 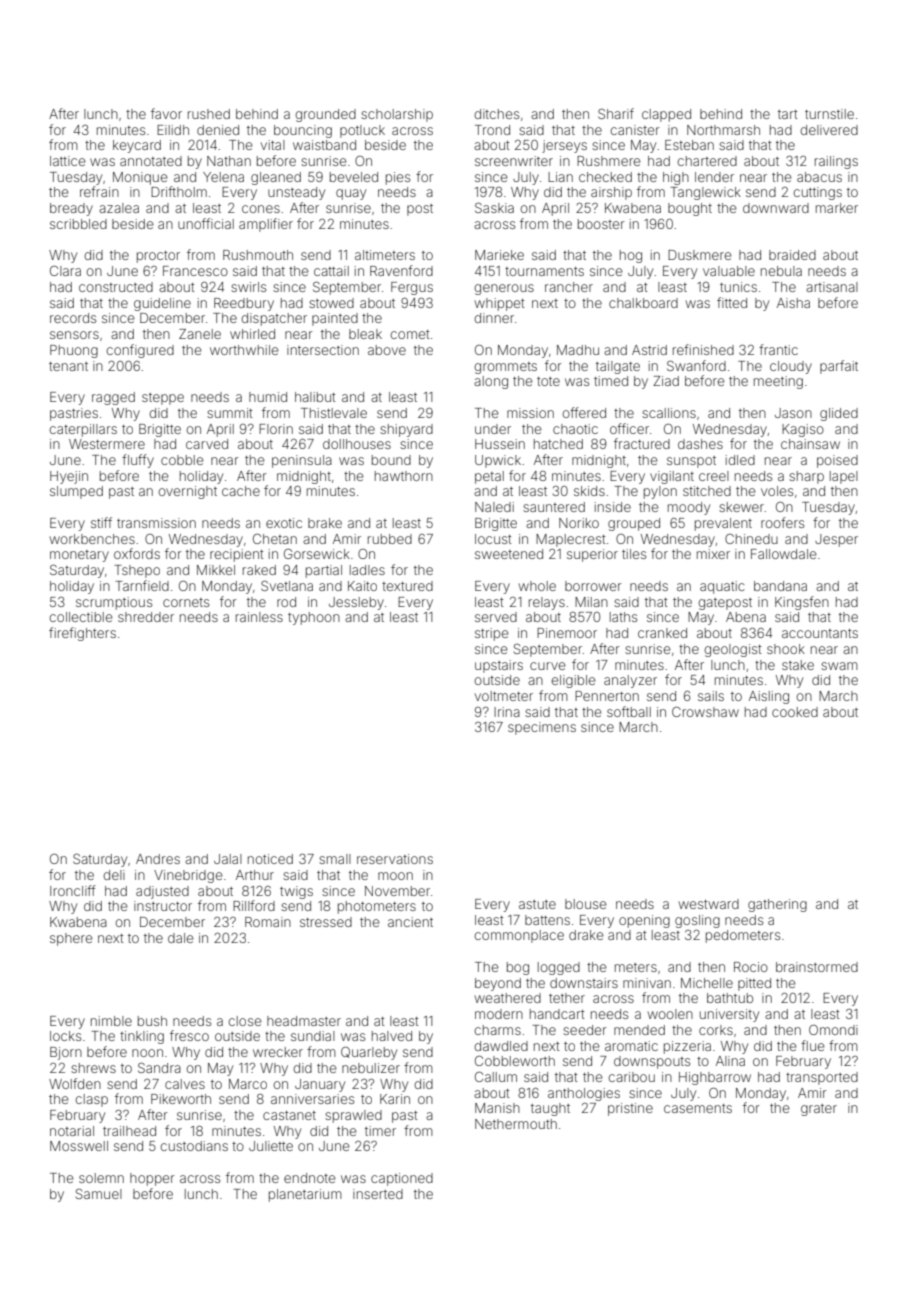 I want to click on Marco, so click(x=248, y=1084).
